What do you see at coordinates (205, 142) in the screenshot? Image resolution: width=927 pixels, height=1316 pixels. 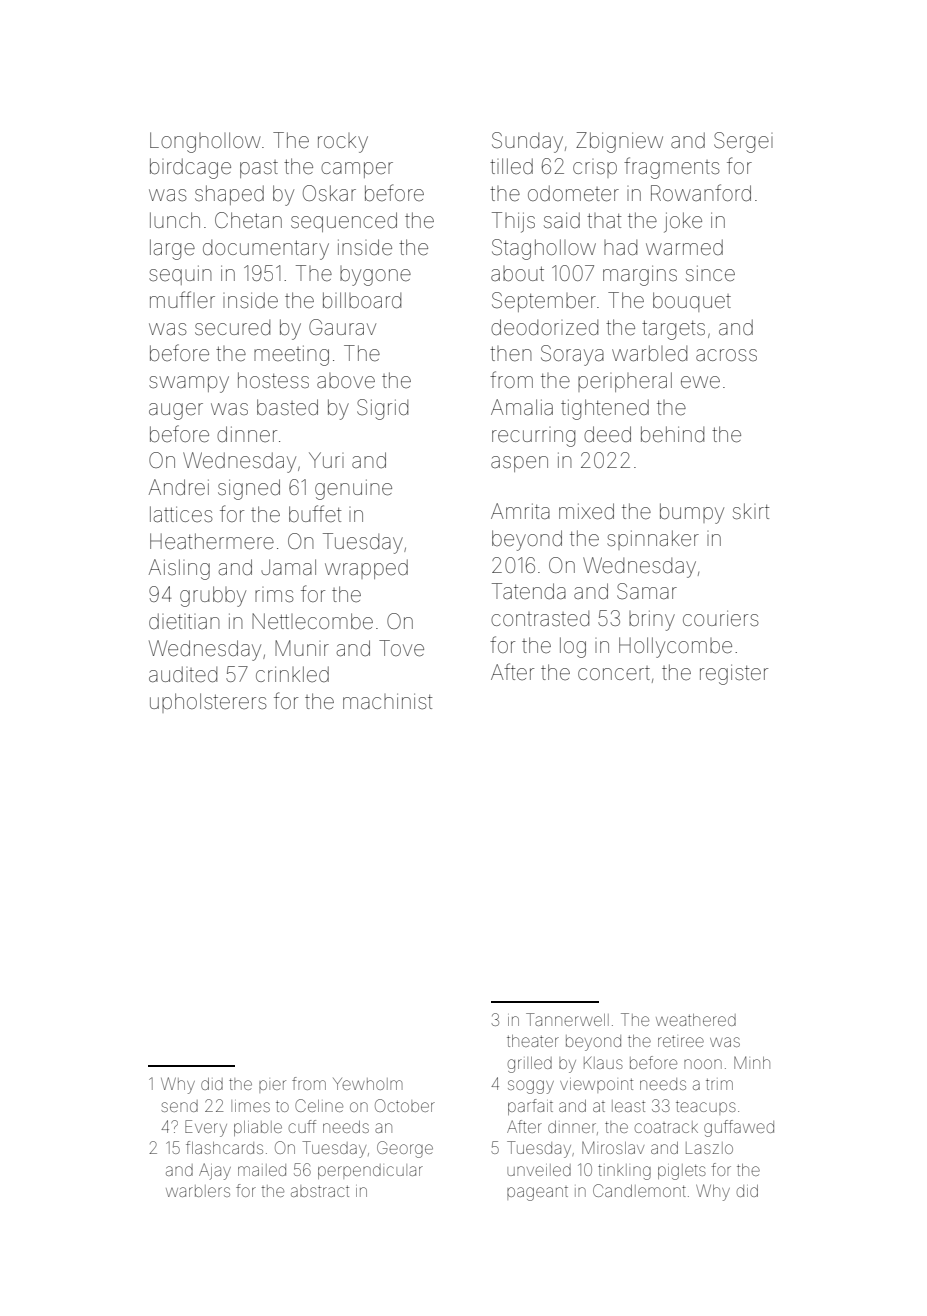 I see `Longhollow` at bounding box center [205, 142].
